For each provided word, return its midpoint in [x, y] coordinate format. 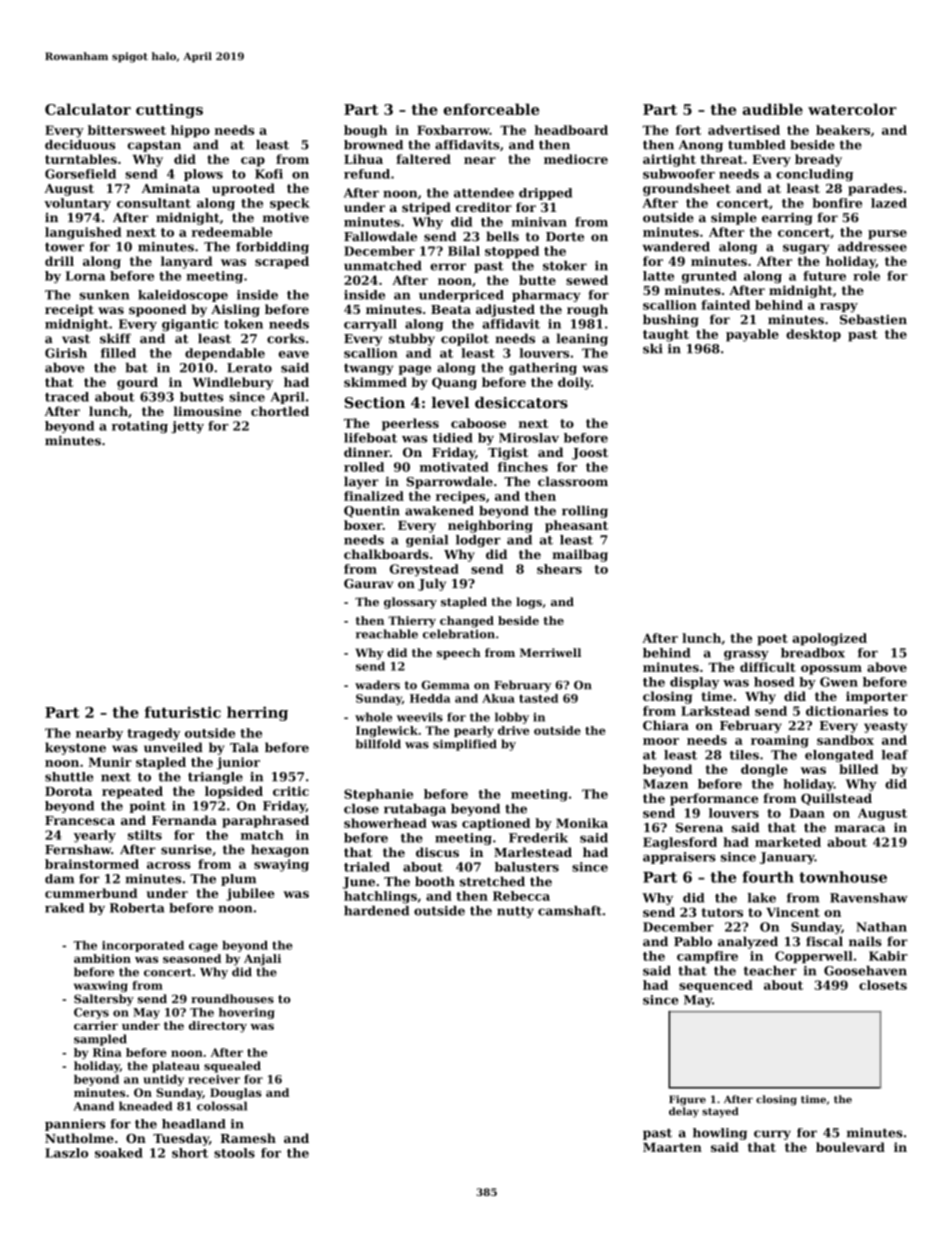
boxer [363, 525]
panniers [75, 1125]
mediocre [576, 159]
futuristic [182, 712]
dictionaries [847, 711]
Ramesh [248, 1138]
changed [467, 622]
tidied [453, 438]
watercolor [852, 109]
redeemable [231, 232]
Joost [590, 454]
